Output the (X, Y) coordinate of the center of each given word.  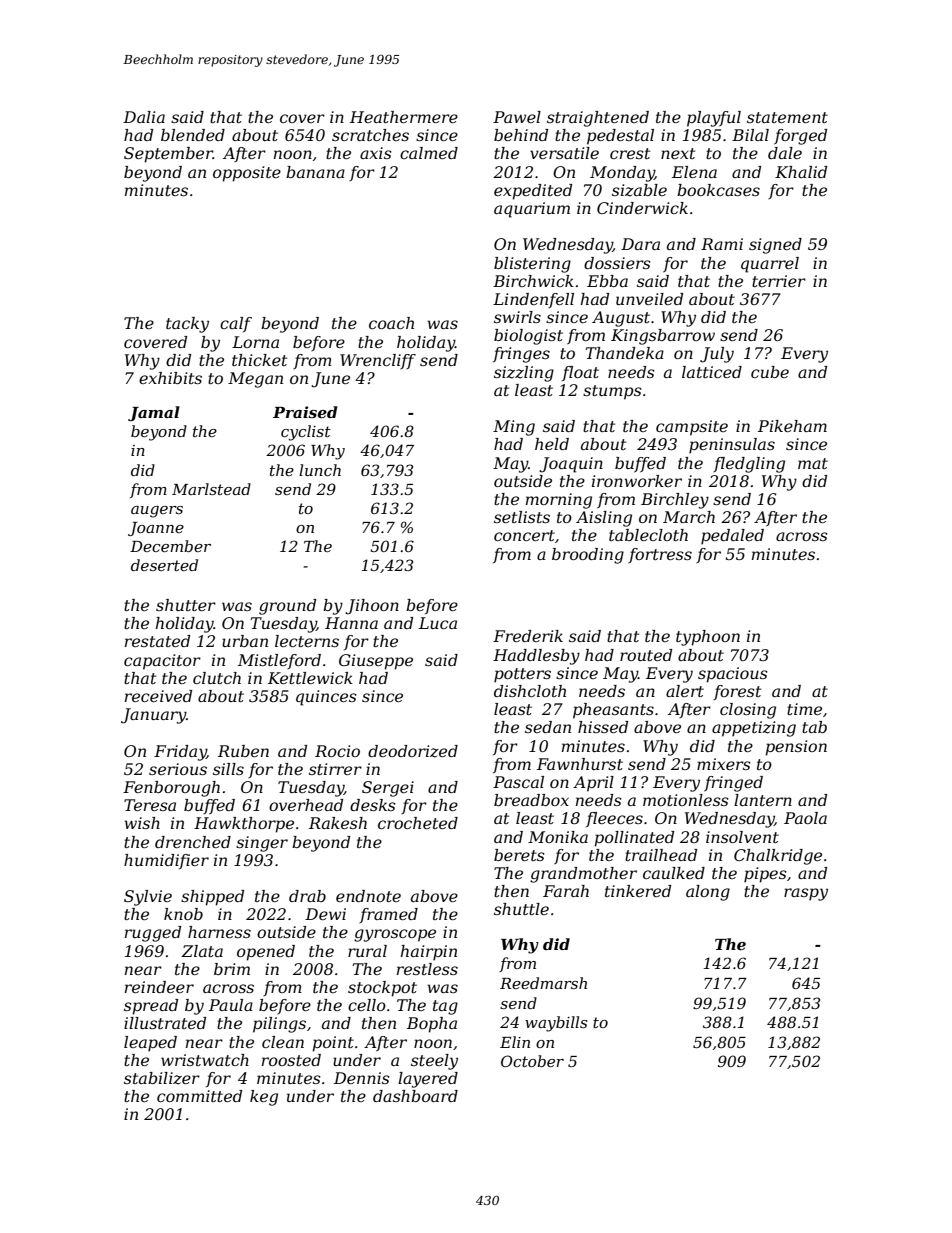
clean (283, 1042)
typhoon (708, 638)
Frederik (528, 636)
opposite (247, 174)
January (153, 716)
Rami (722, 244)
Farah (566, 891)
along (708, 893)
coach (391, 323)
